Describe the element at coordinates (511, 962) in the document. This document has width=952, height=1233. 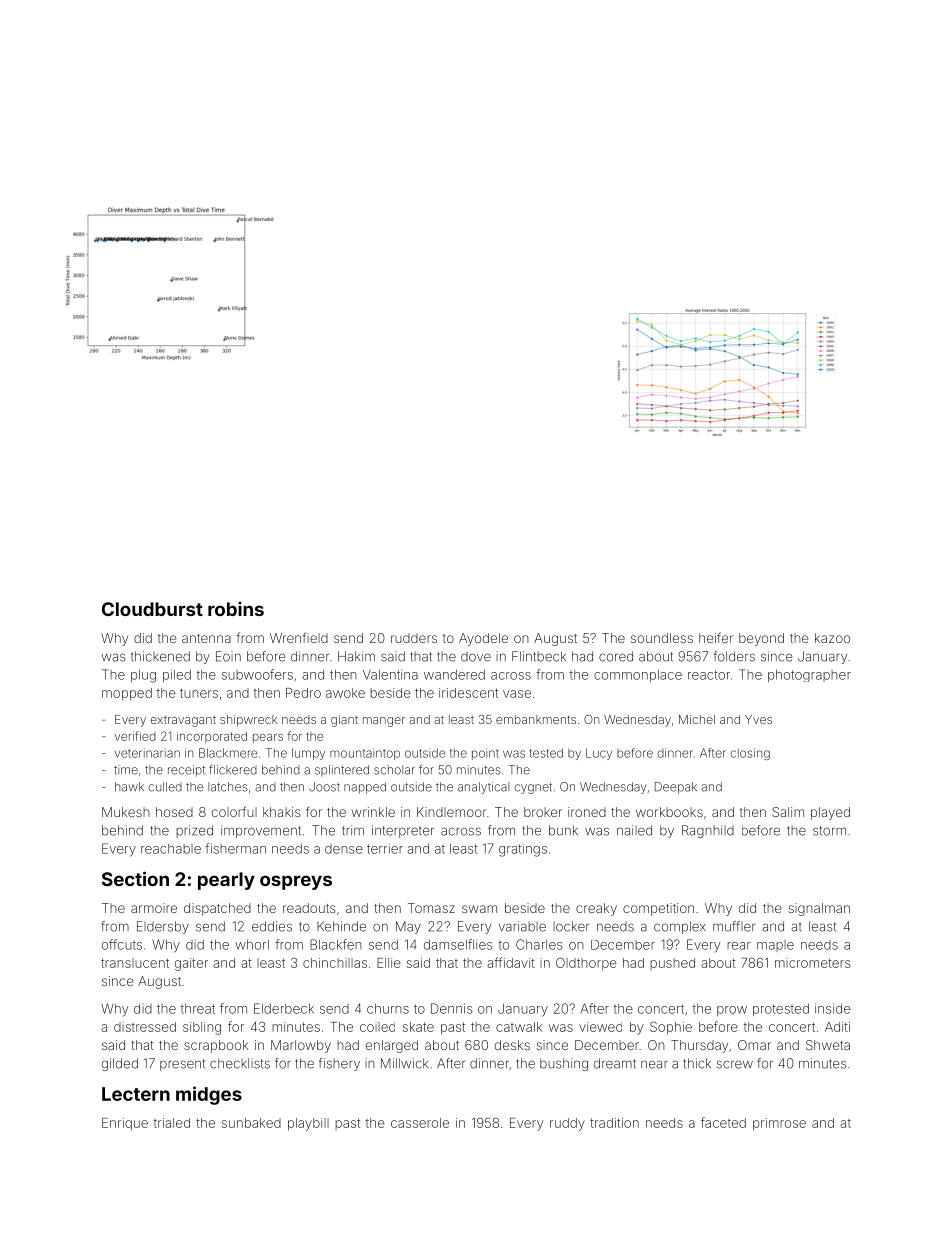
I see `affidavit` at that location.
